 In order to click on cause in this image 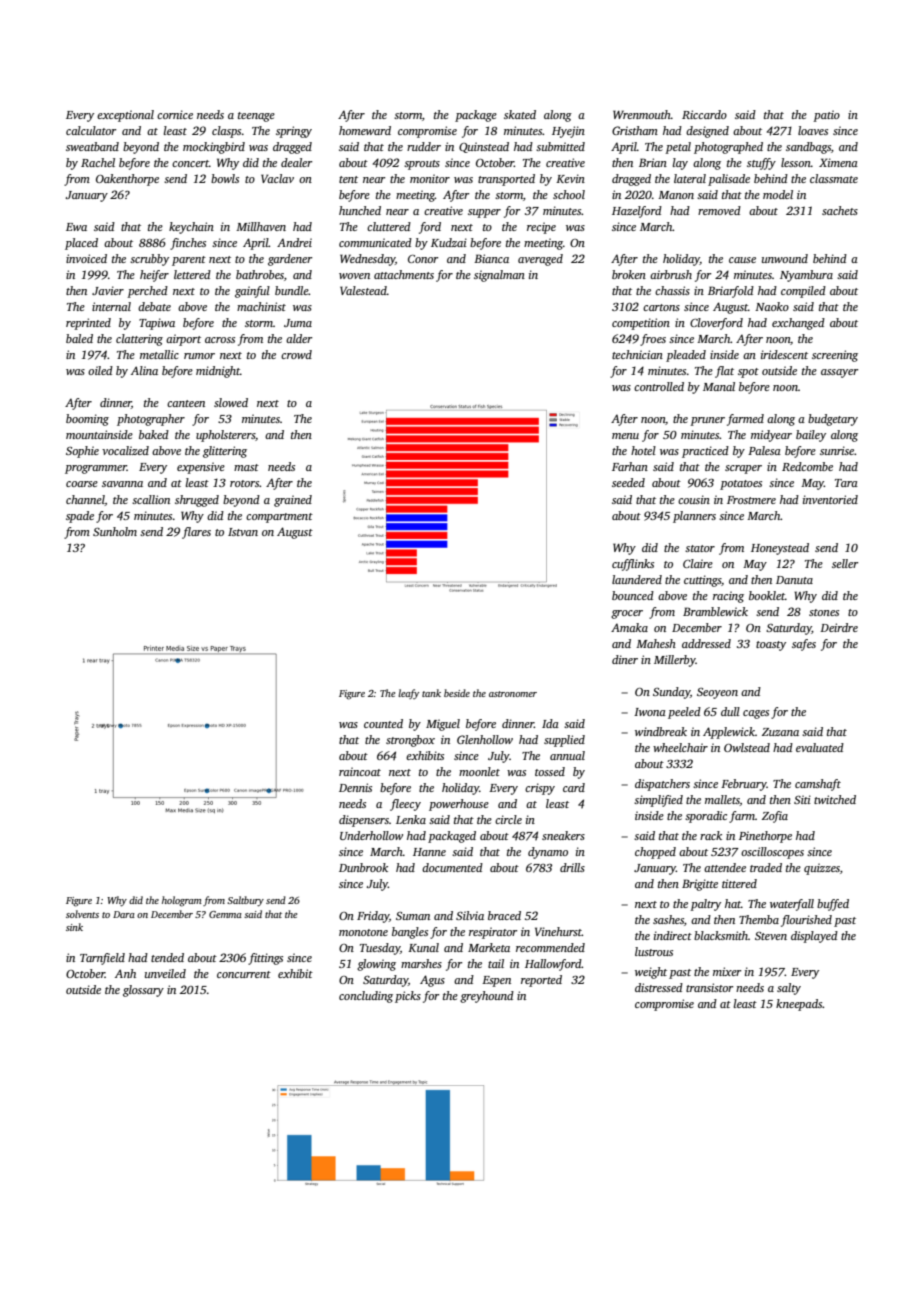, I will do `click(742, 260)`.
